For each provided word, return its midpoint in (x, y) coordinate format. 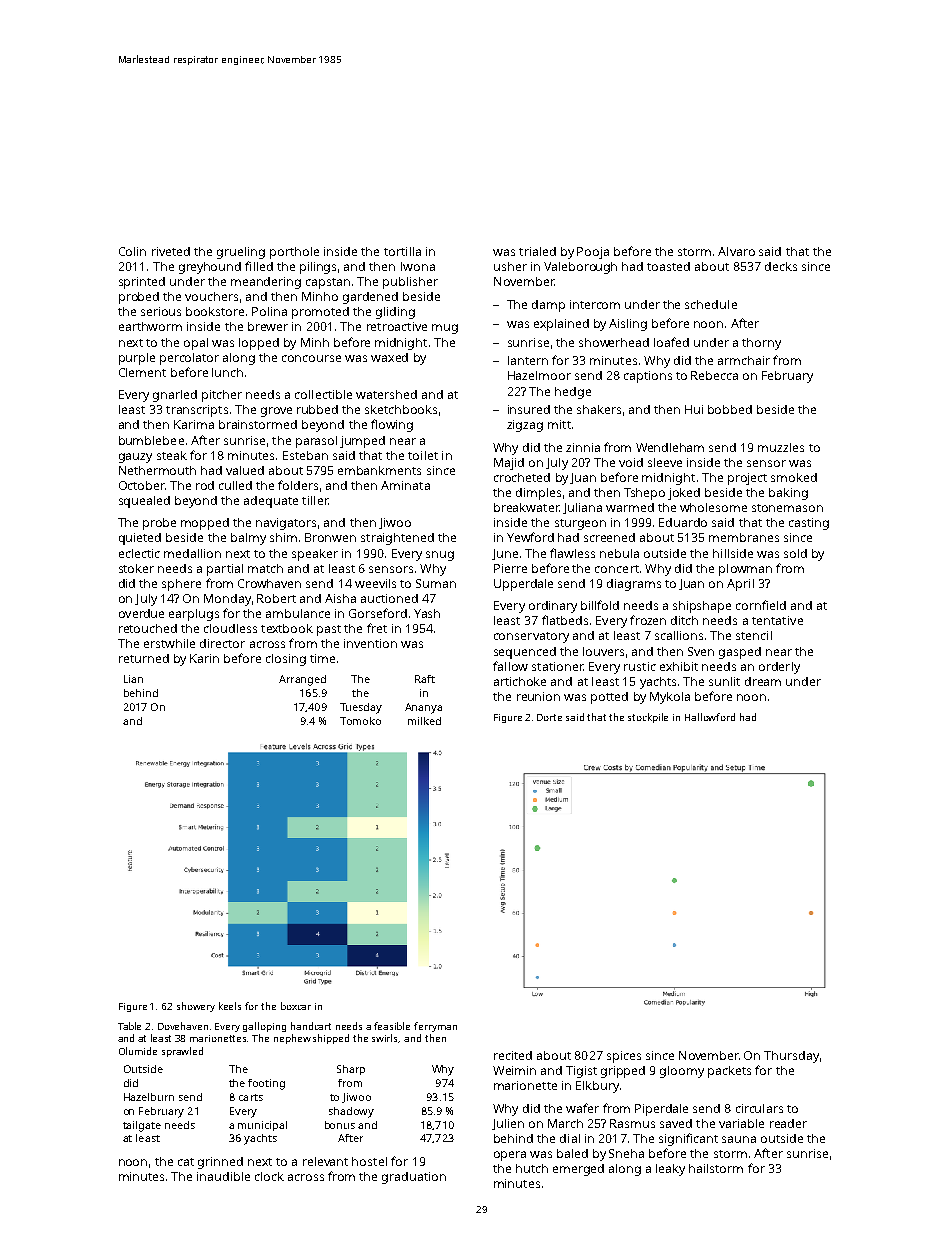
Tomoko (360, 721)
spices (624, 1057)
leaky (670, 1170)
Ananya (423, 708)
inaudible (223, 1176)
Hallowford (710, 717)
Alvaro (736, 251)
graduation (414, 1178)
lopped (259, 344)
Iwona (418, 266)
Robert (276, 598)
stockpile (648, 718)
